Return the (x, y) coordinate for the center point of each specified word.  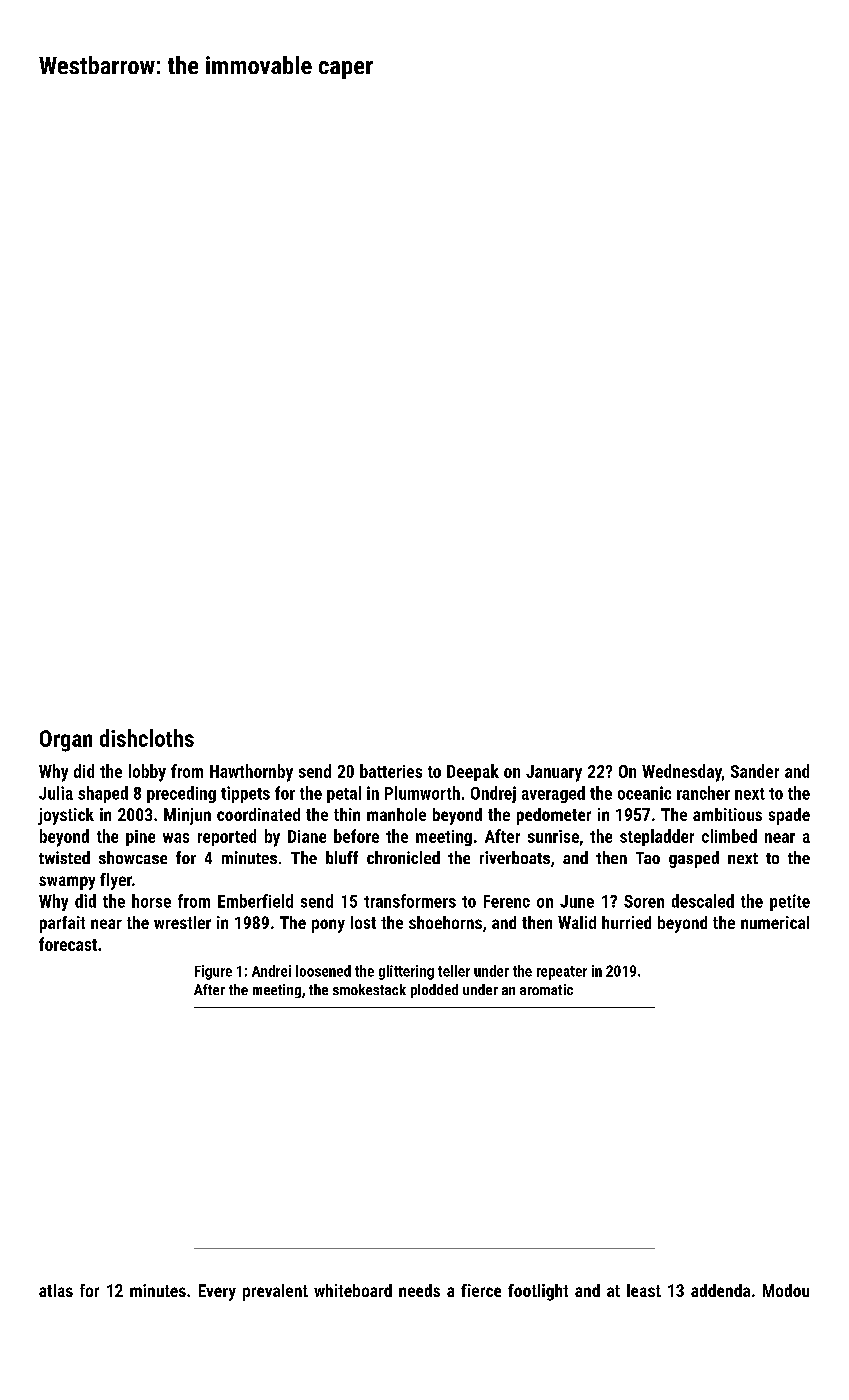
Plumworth (422, 793)
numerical (775, 922)
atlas (56, 1290)
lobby (147, 773)
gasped (694, 859)
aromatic (546, 989)
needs (419, 1290)
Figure (213, 972)
